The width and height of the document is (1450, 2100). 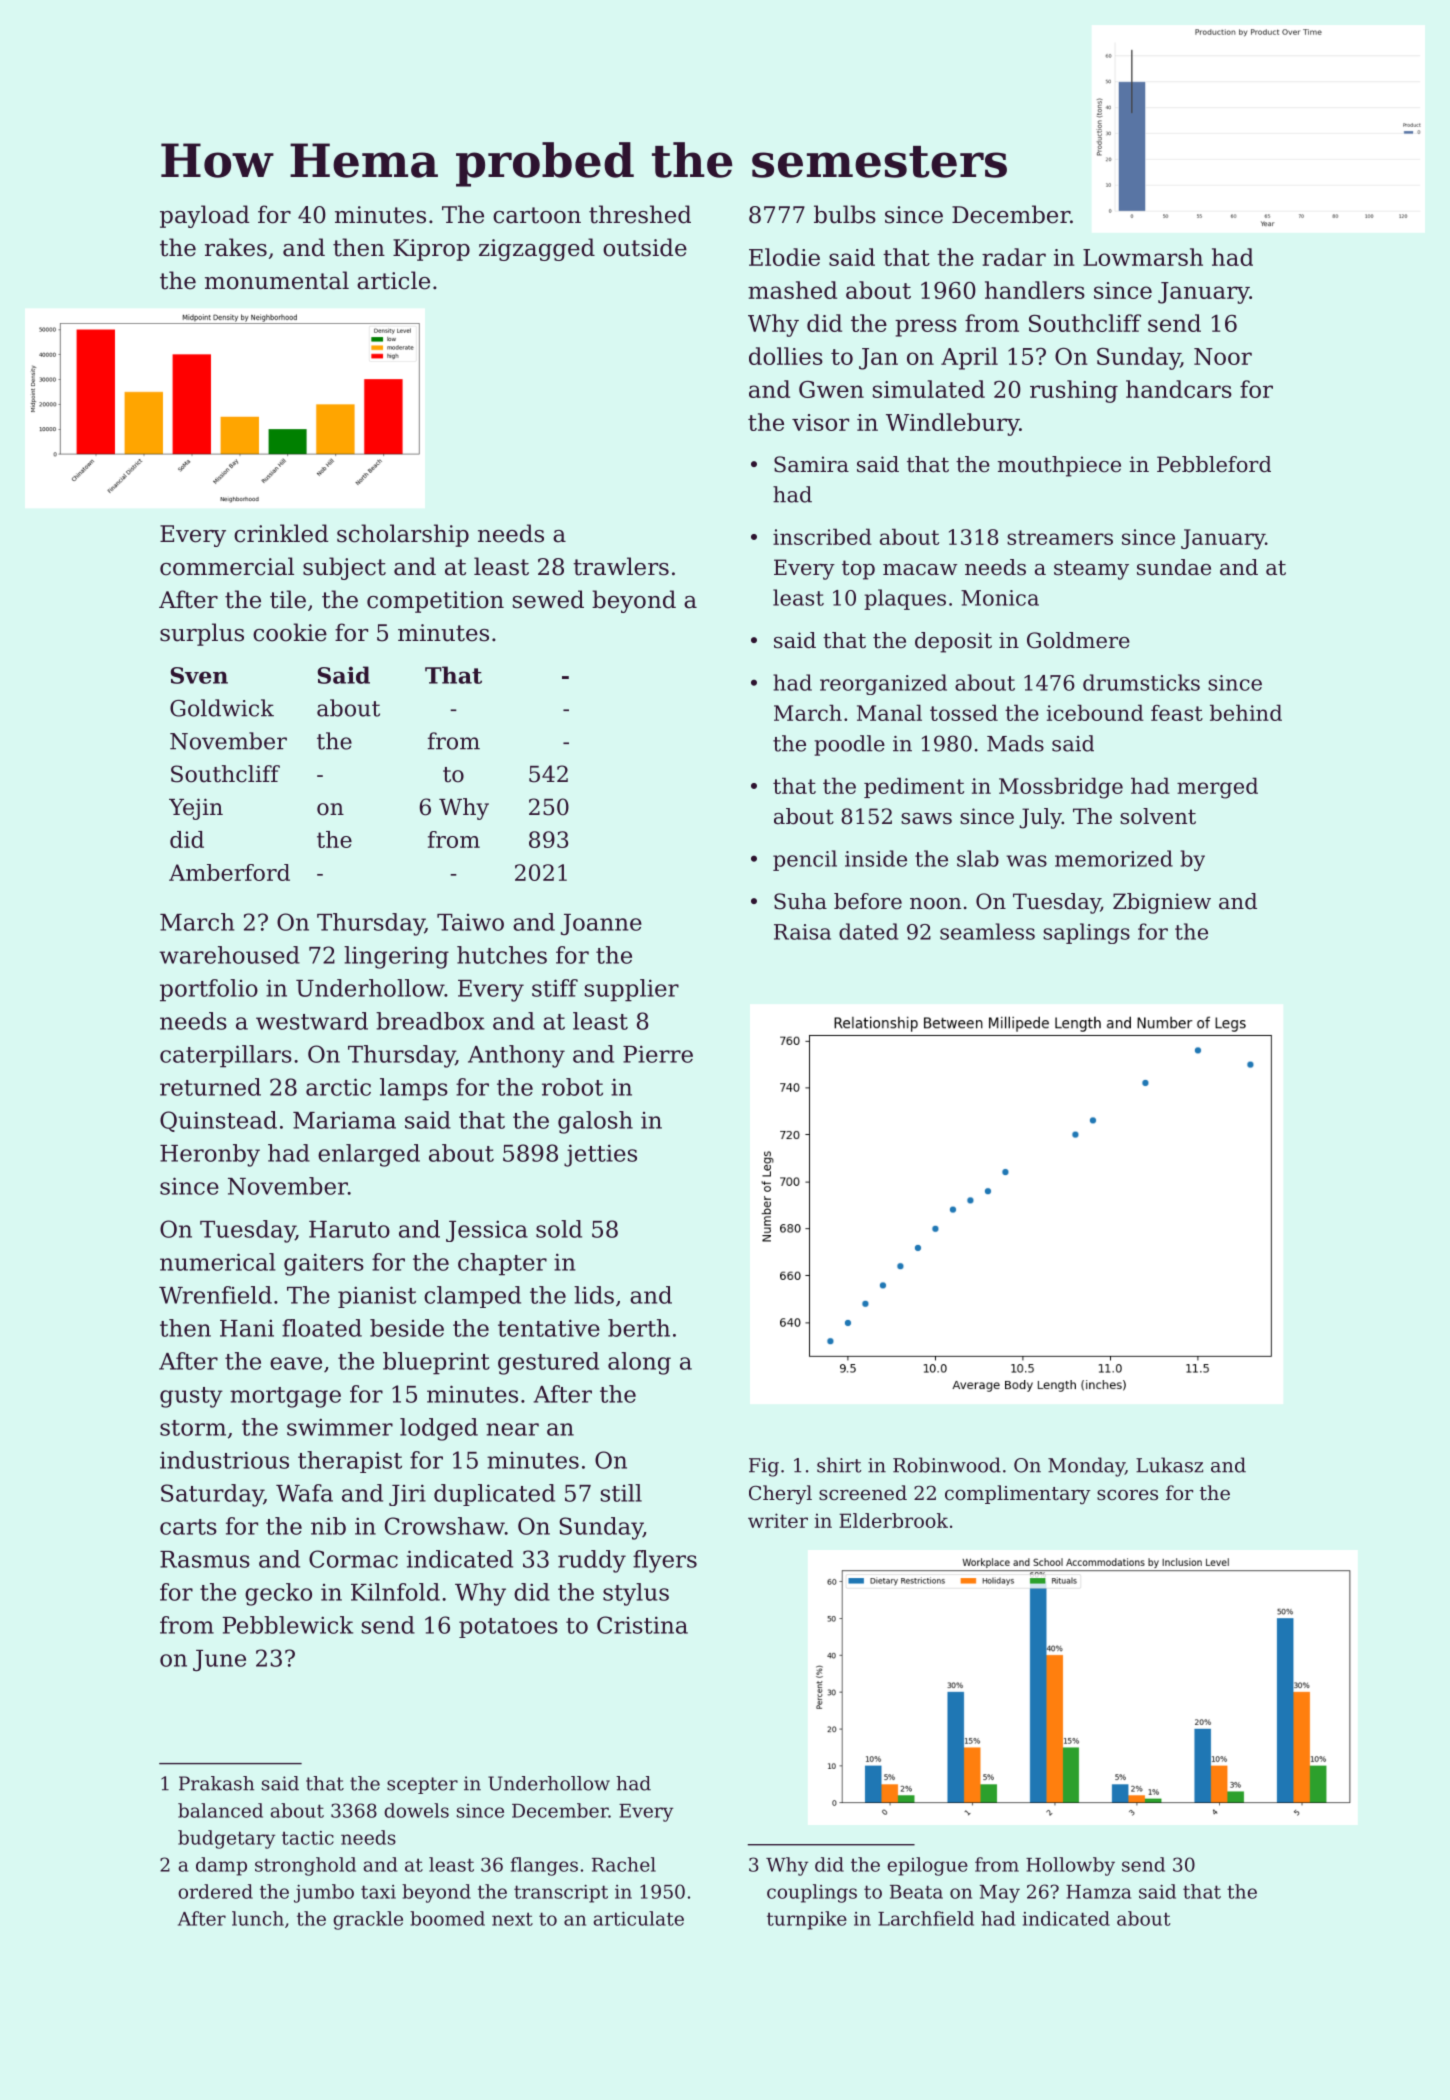 What do you see at coordinates (601, 924) in the document?
I see `Joanne` at bounding box center [601, 924].
